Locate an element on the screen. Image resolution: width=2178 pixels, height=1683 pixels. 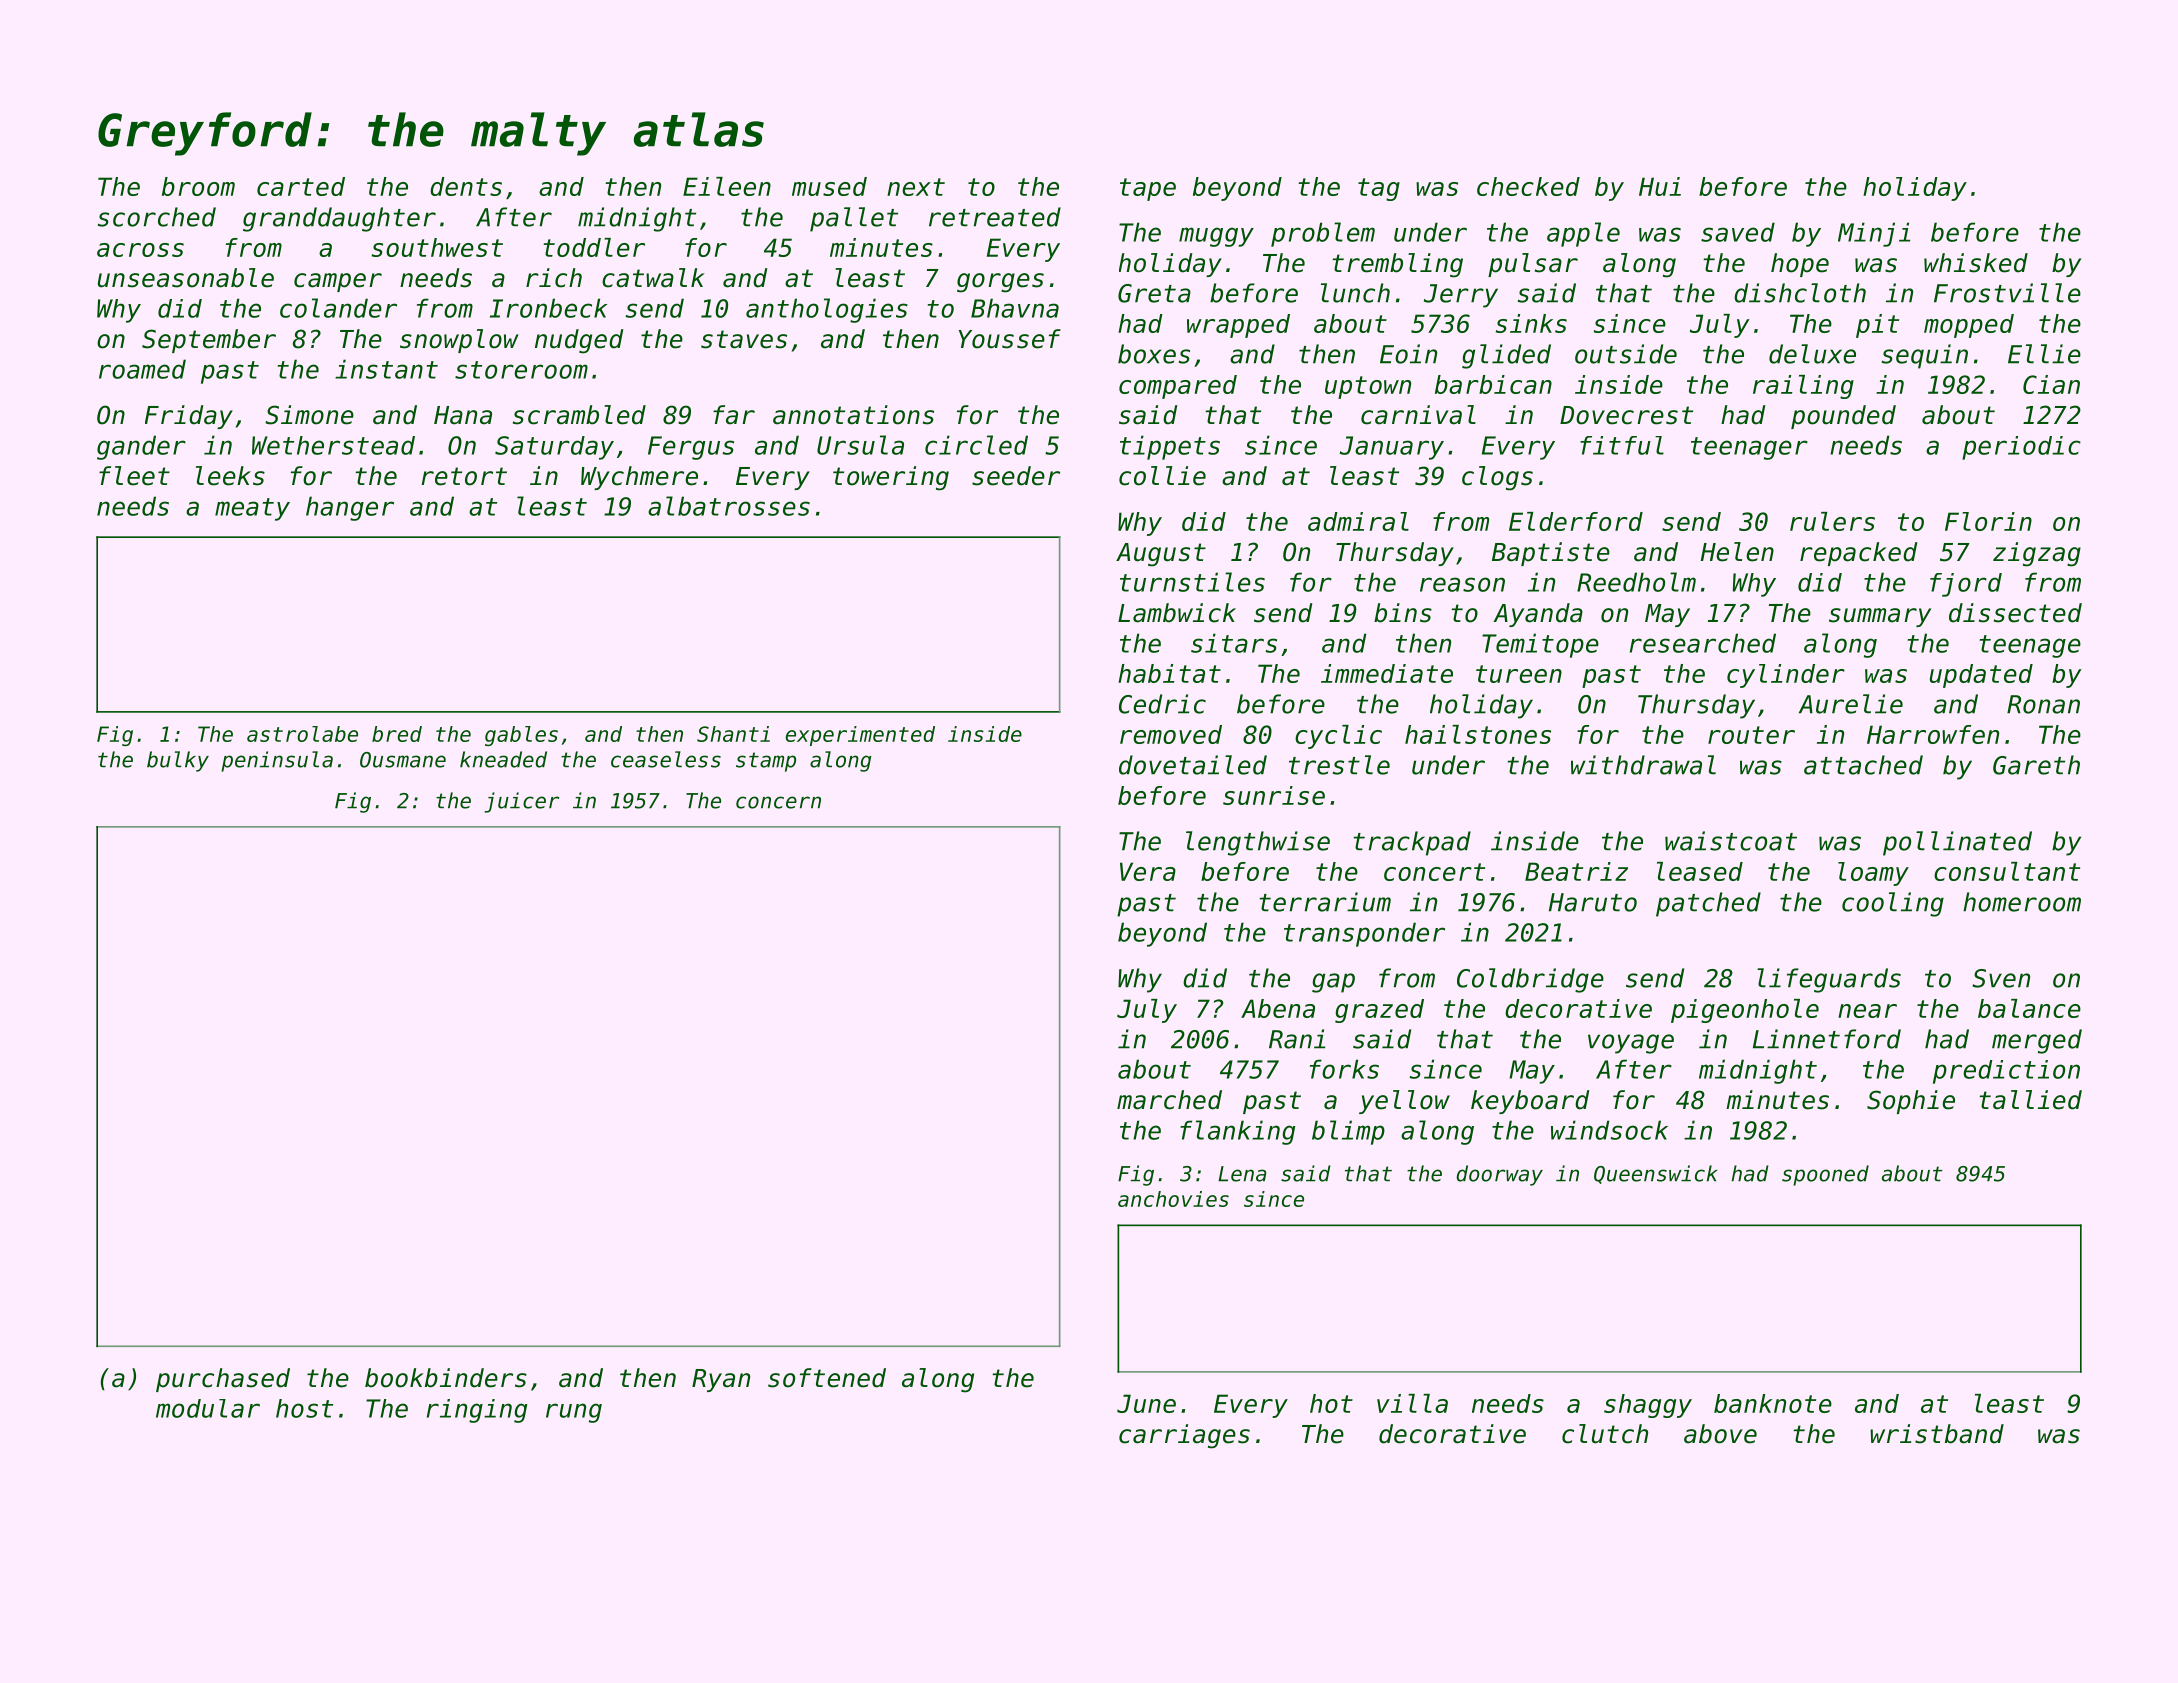
banknote is located at coordinates (1773, 1403).
